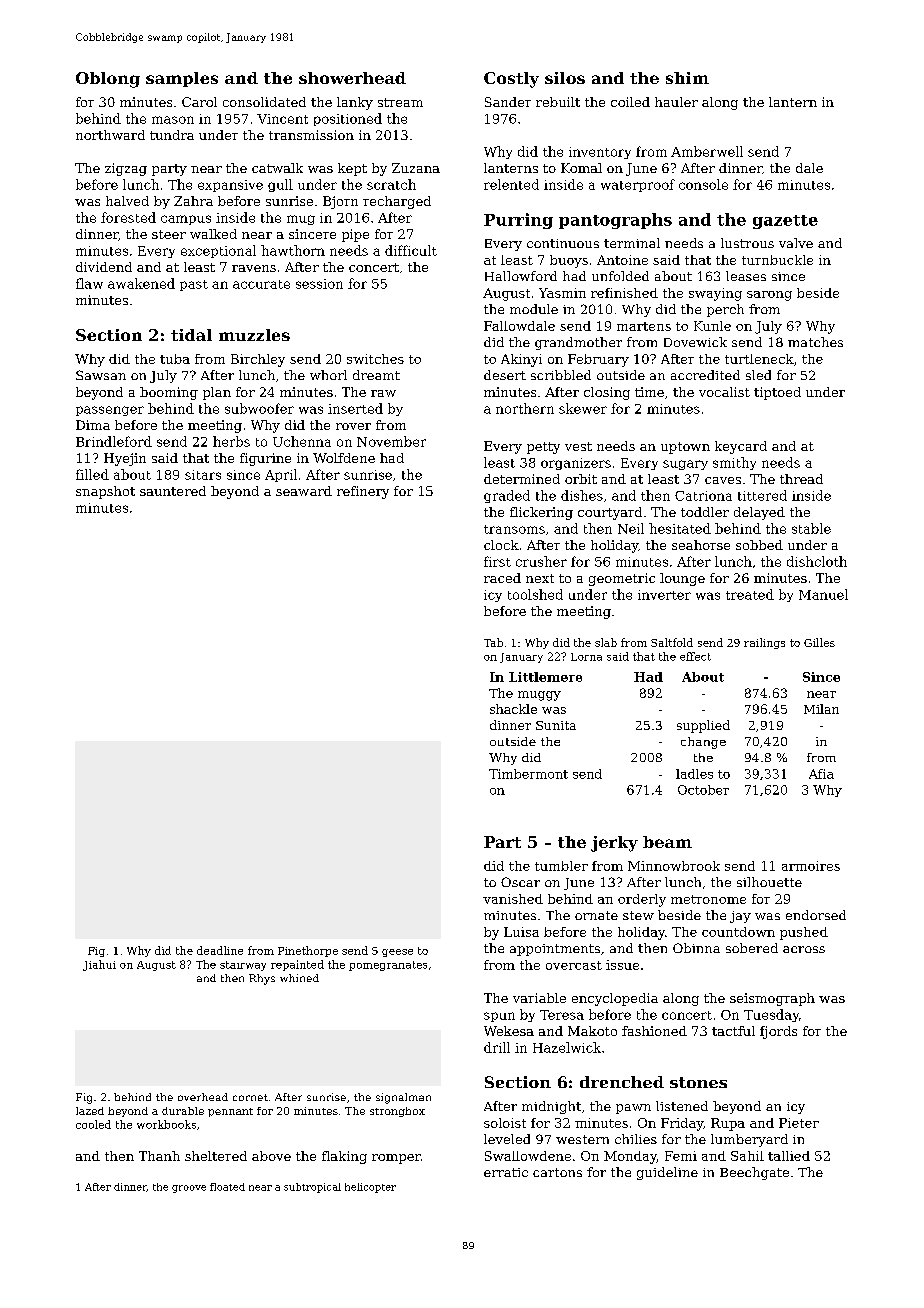 Image resolution: width=924 pixels, height=1308 pixels. What do you see at coordinates (108, 80) in the screenshot?
I see `Oblong` at bounding box center [108, 80].
